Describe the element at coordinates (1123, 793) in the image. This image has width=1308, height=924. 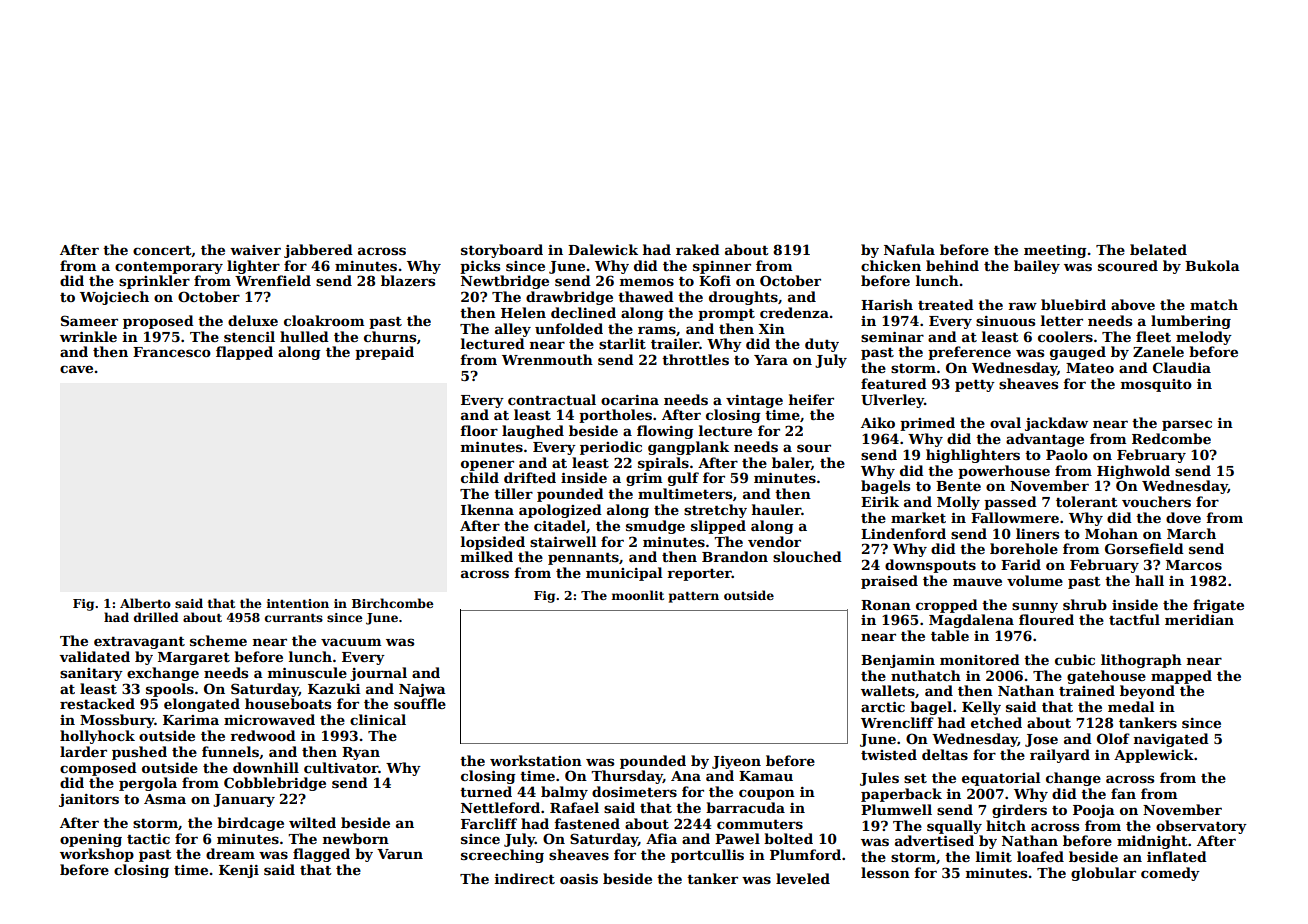
I see `fan` at that location.
